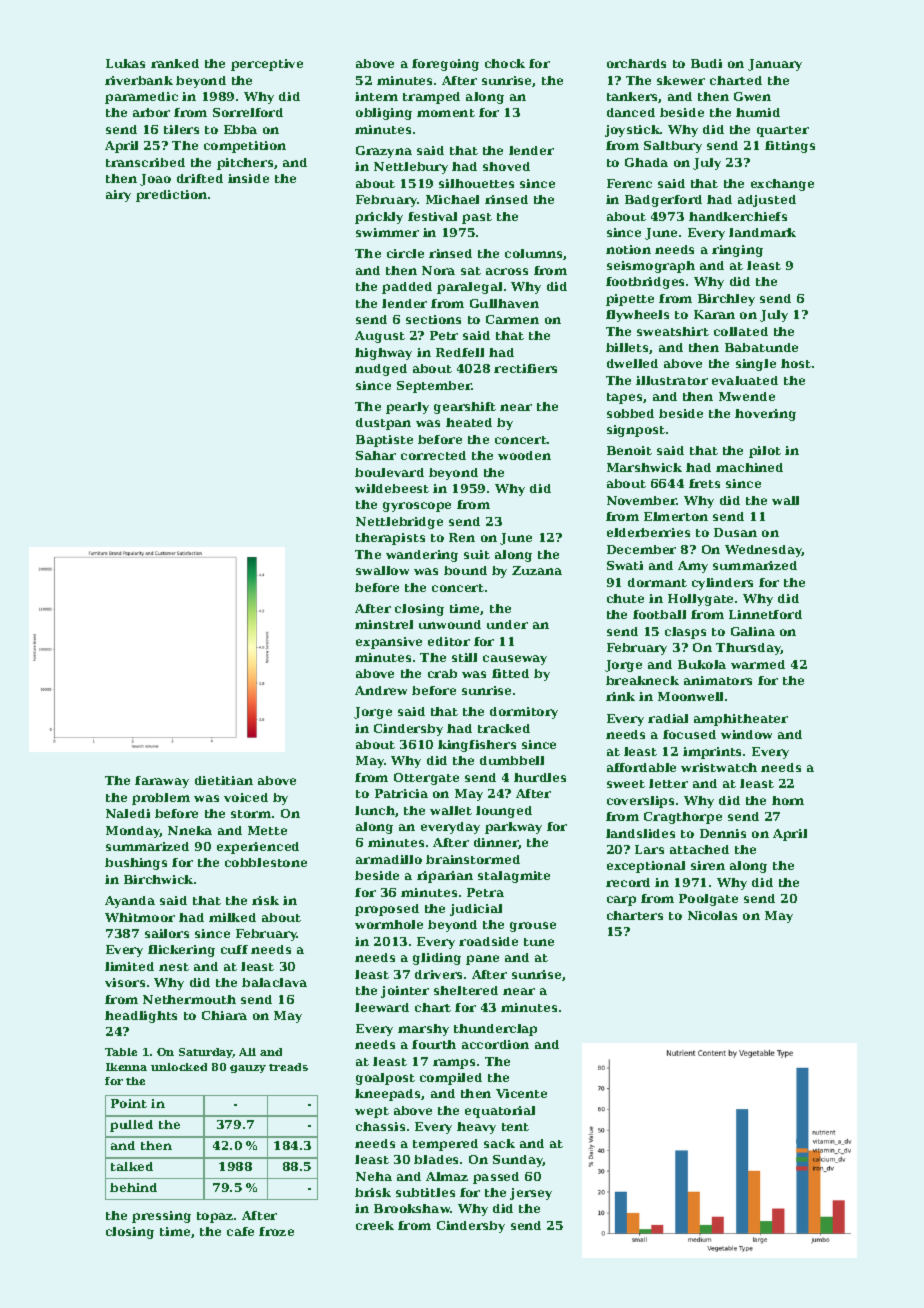 The width and height of the page is (924, 1308). I want to click on goalpost, so click(385, 1079).
